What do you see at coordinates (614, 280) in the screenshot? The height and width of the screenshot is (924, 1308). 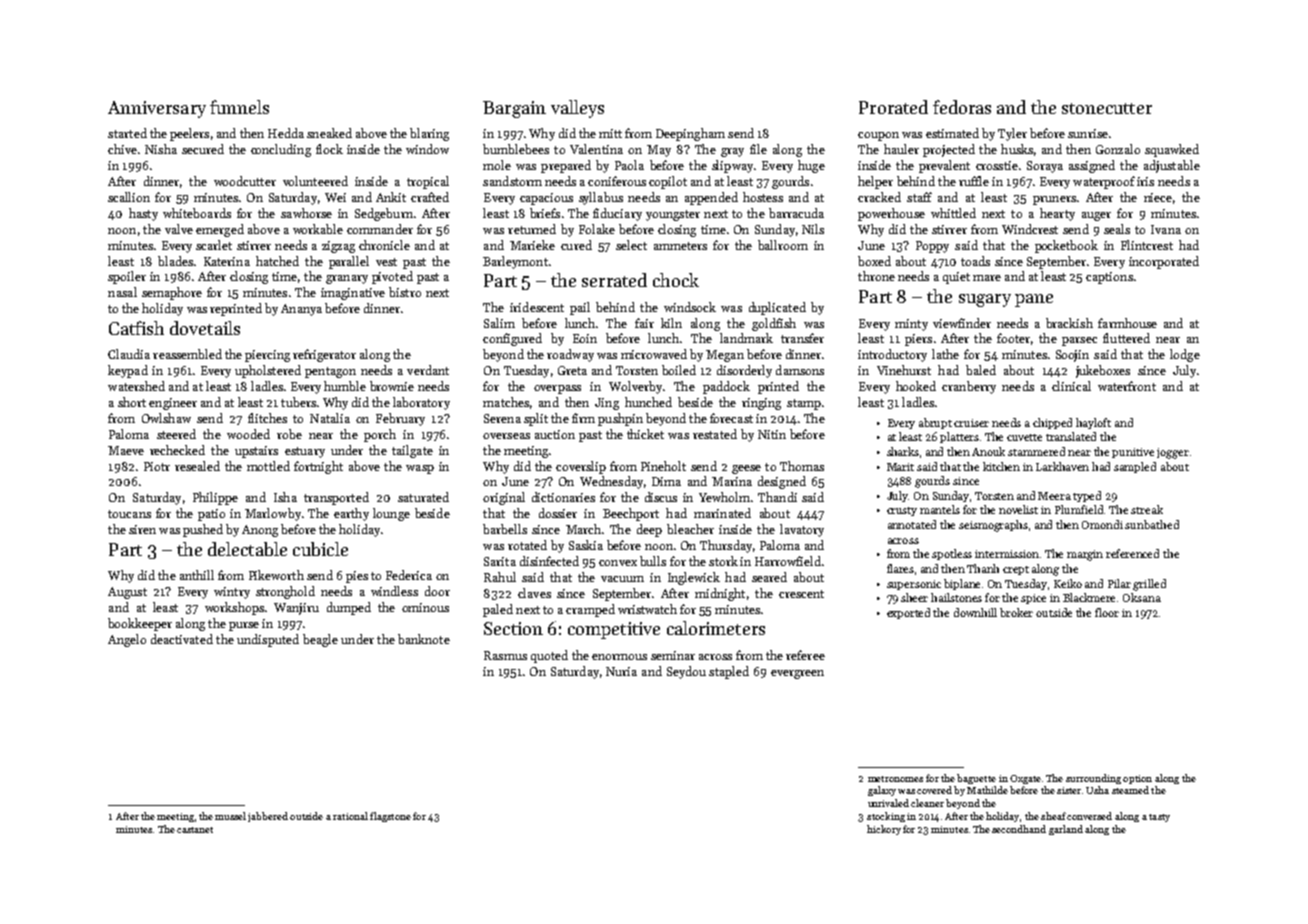 I see `serrated` at bounding box center [614, 280].
